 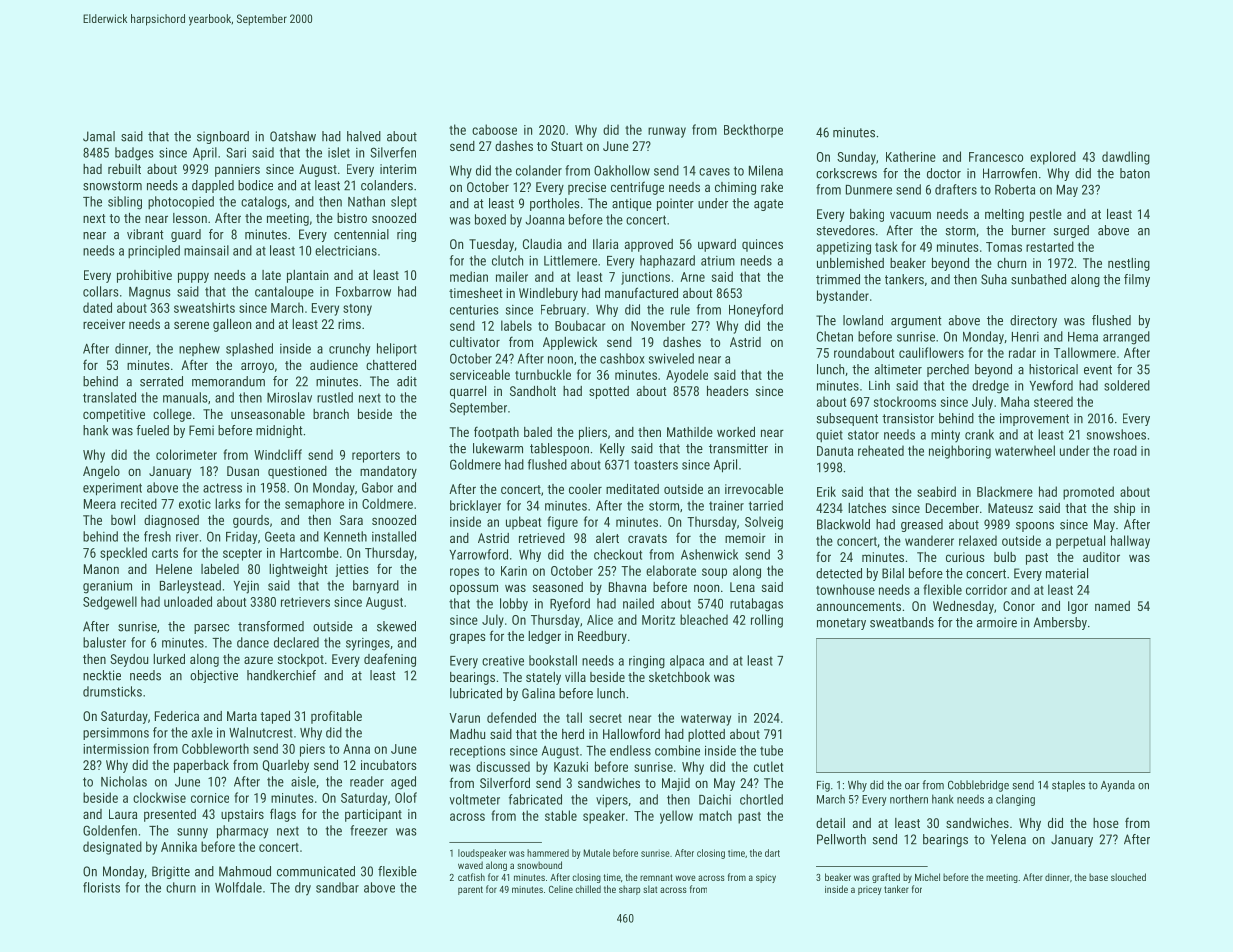 I want to click on jetties, so click(x=351, y=570).
